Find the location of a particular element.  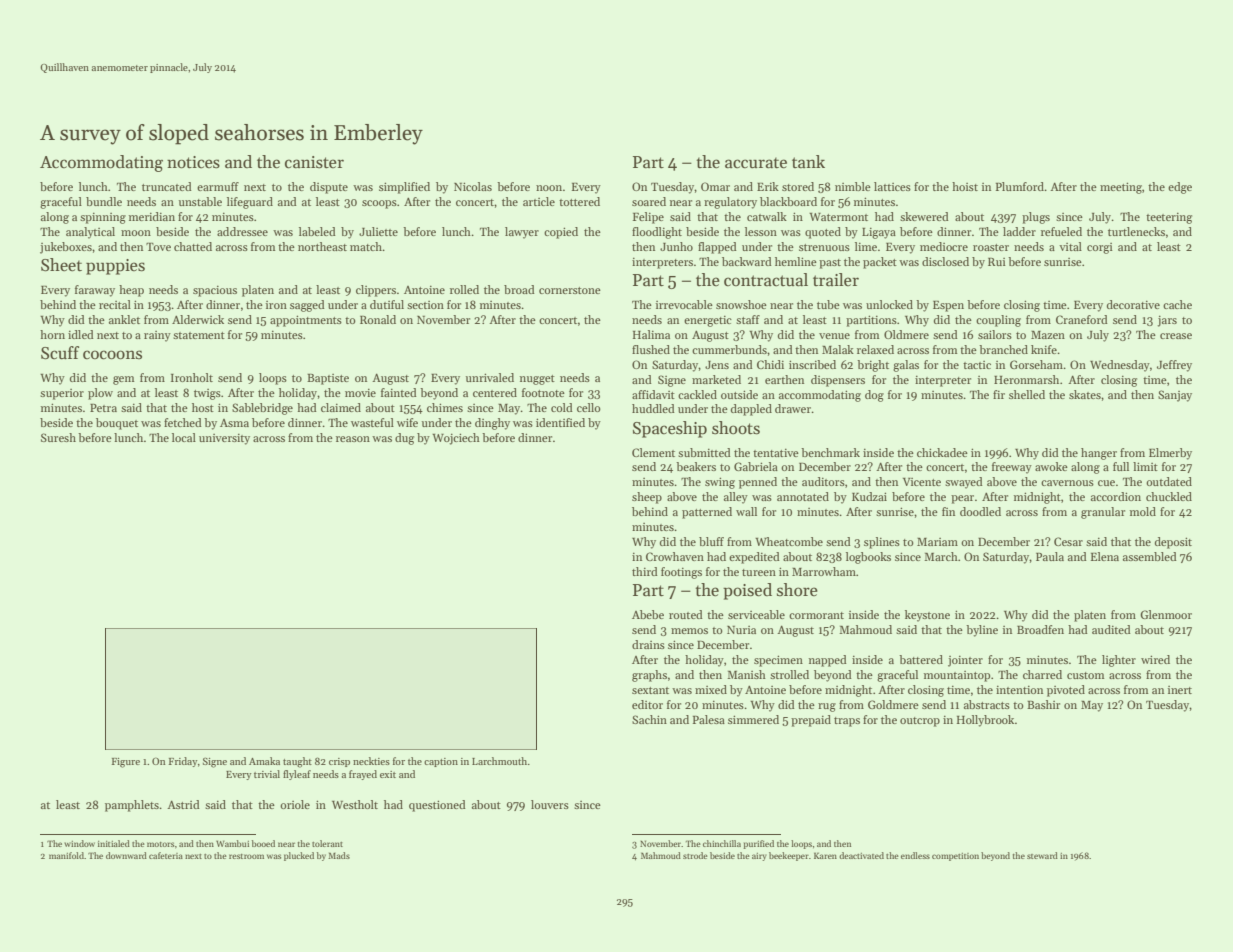

roaster is located at coordinates (991, 247).
